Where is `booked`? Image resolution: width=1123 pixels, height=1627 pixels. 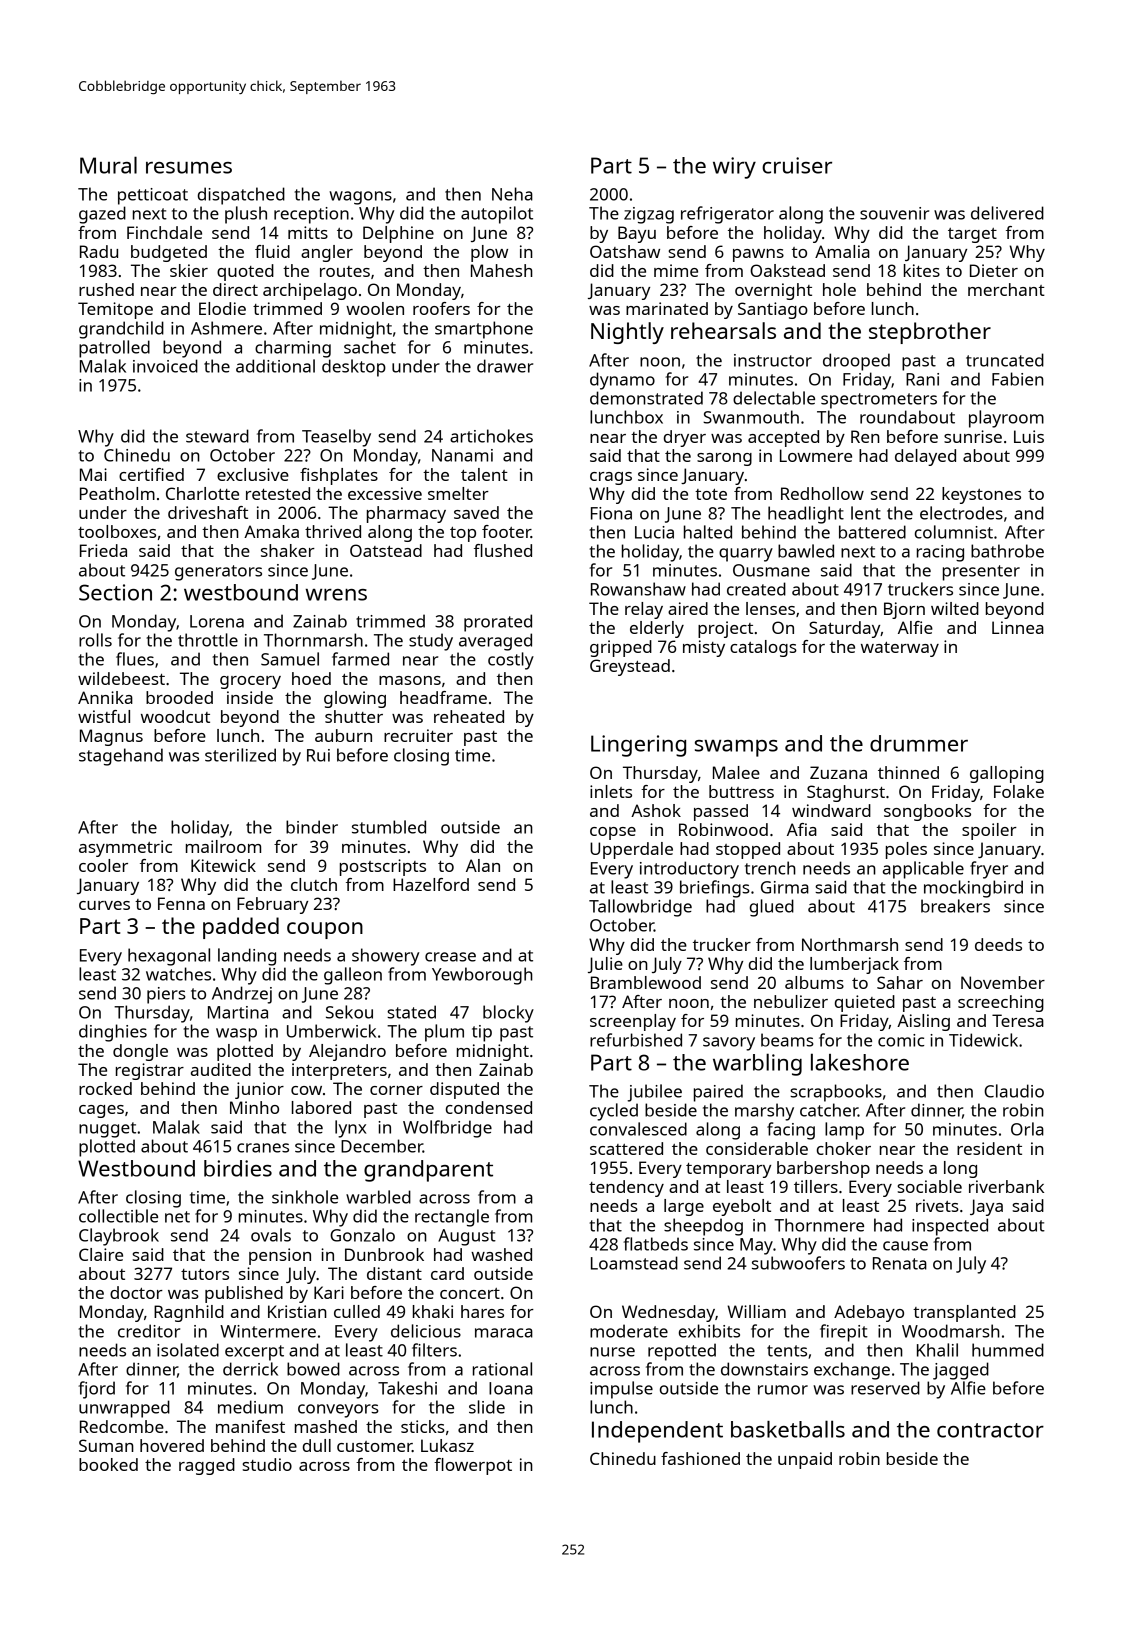 booked is located at coordinates (108, 1464).
